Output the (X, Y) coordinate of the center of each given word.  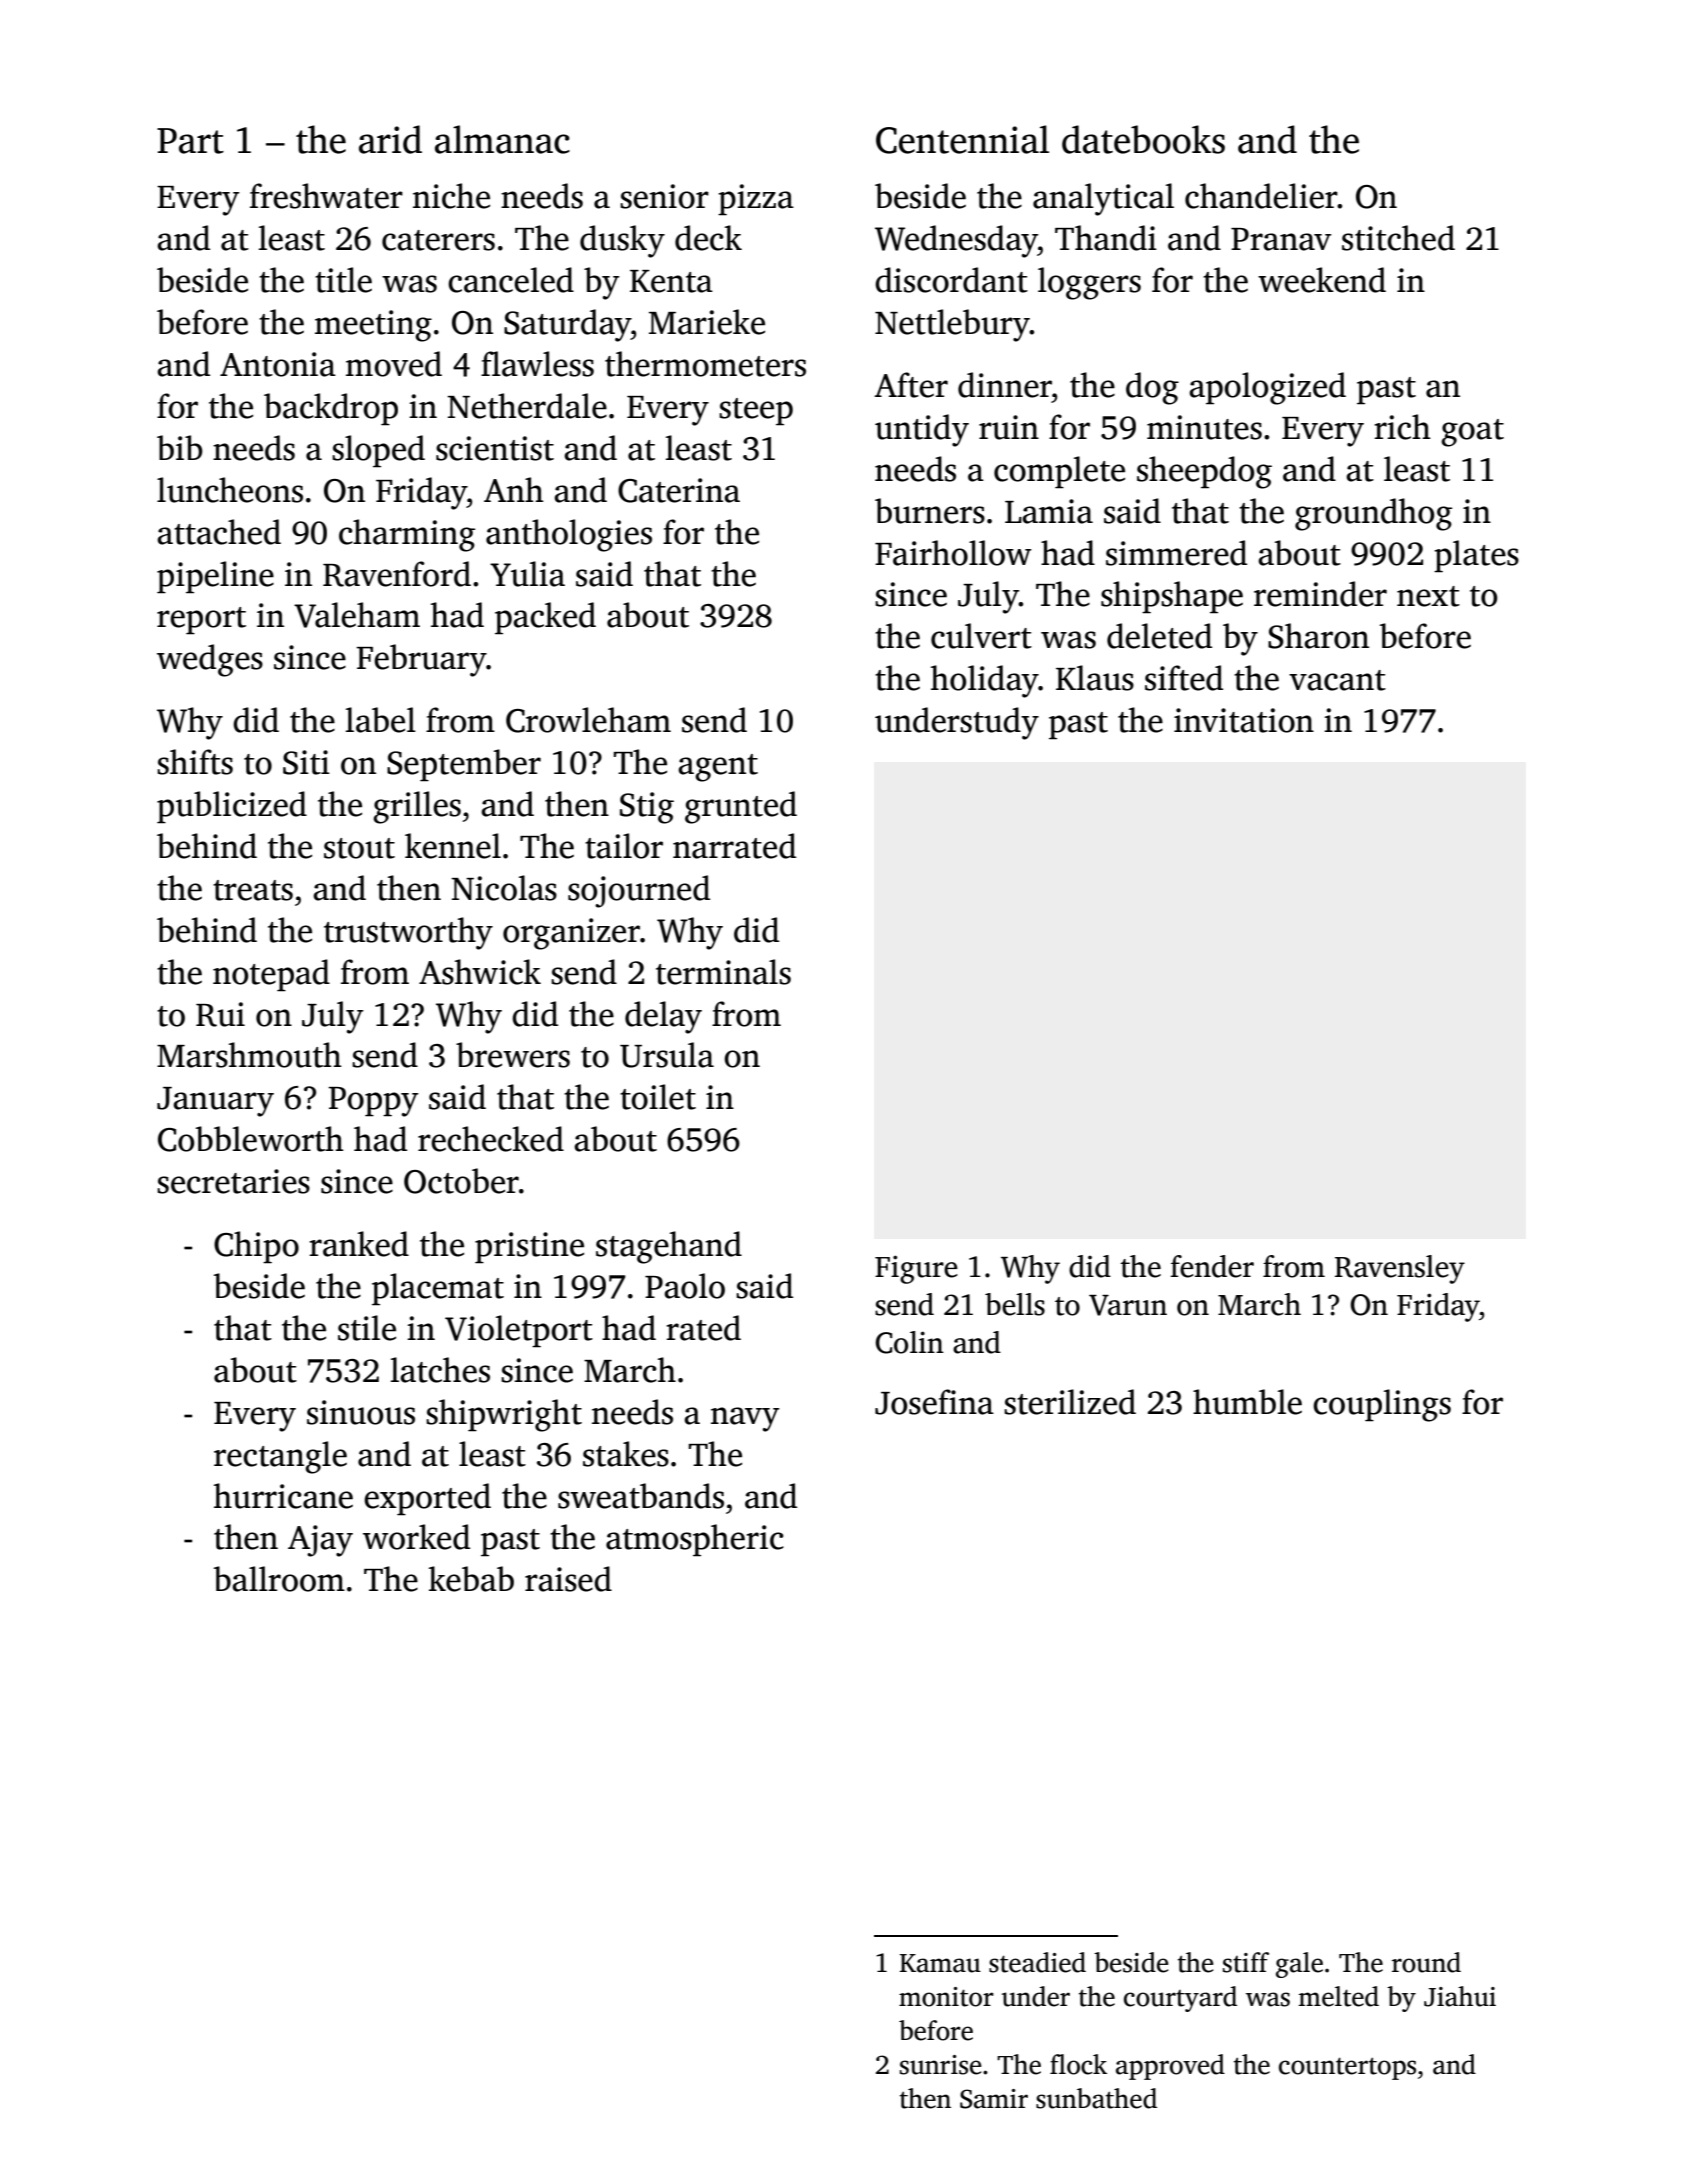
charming (407, 535)
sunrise (940, 2065)
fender (1212, 1266)
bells (1015, 1304)
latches (440, 1370)
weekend (1322, 280)
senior (664, 196)
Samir (994, 2099)
